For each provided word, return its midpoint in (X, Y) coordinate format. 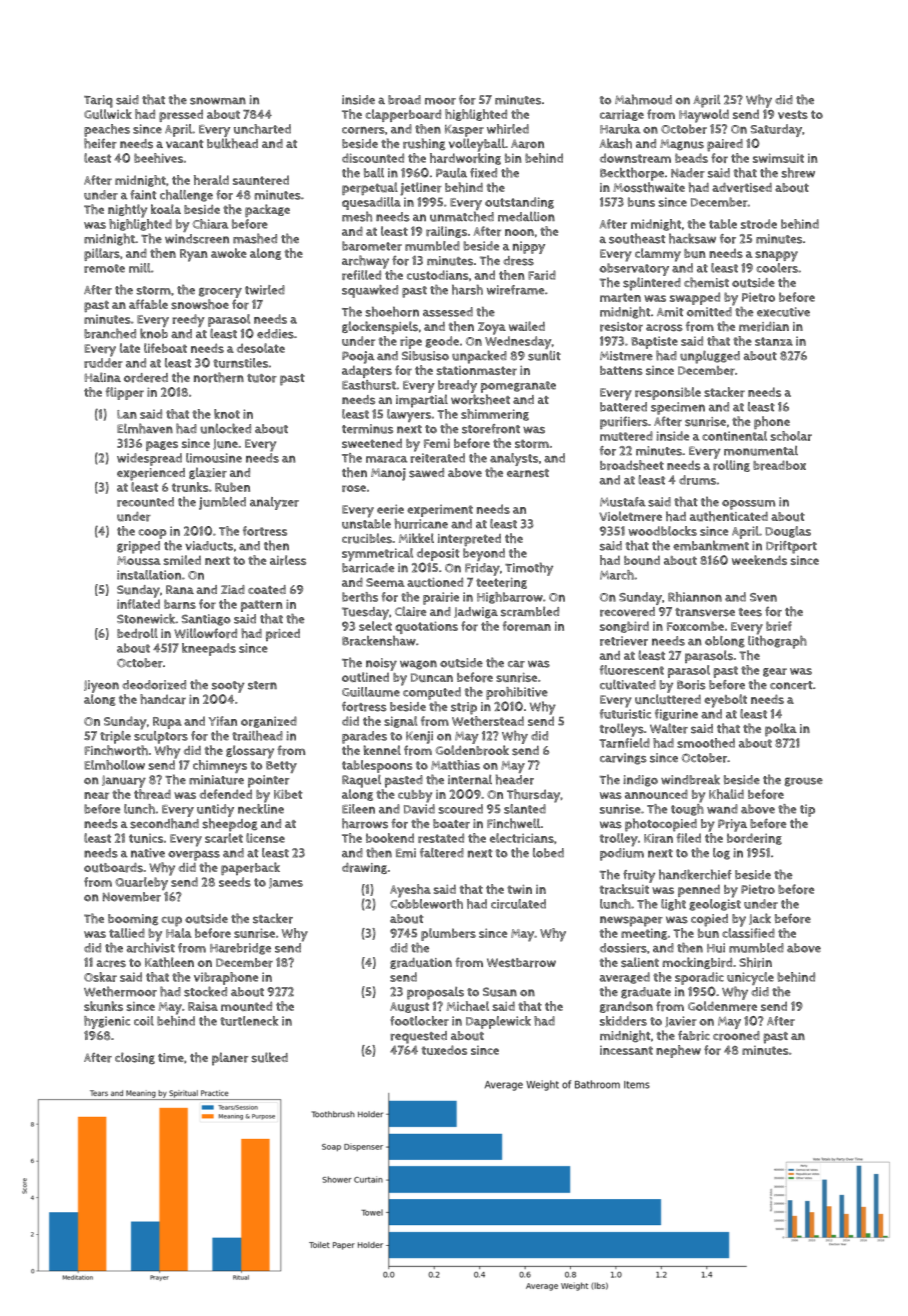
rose (354, 488)
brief (779, 626)
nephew (678, 1051)
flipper (125, 393)
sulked (269, 1057)
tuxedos (444, 1050)
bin (513, 158)
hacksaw (692, 238)
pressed (181, 115)
